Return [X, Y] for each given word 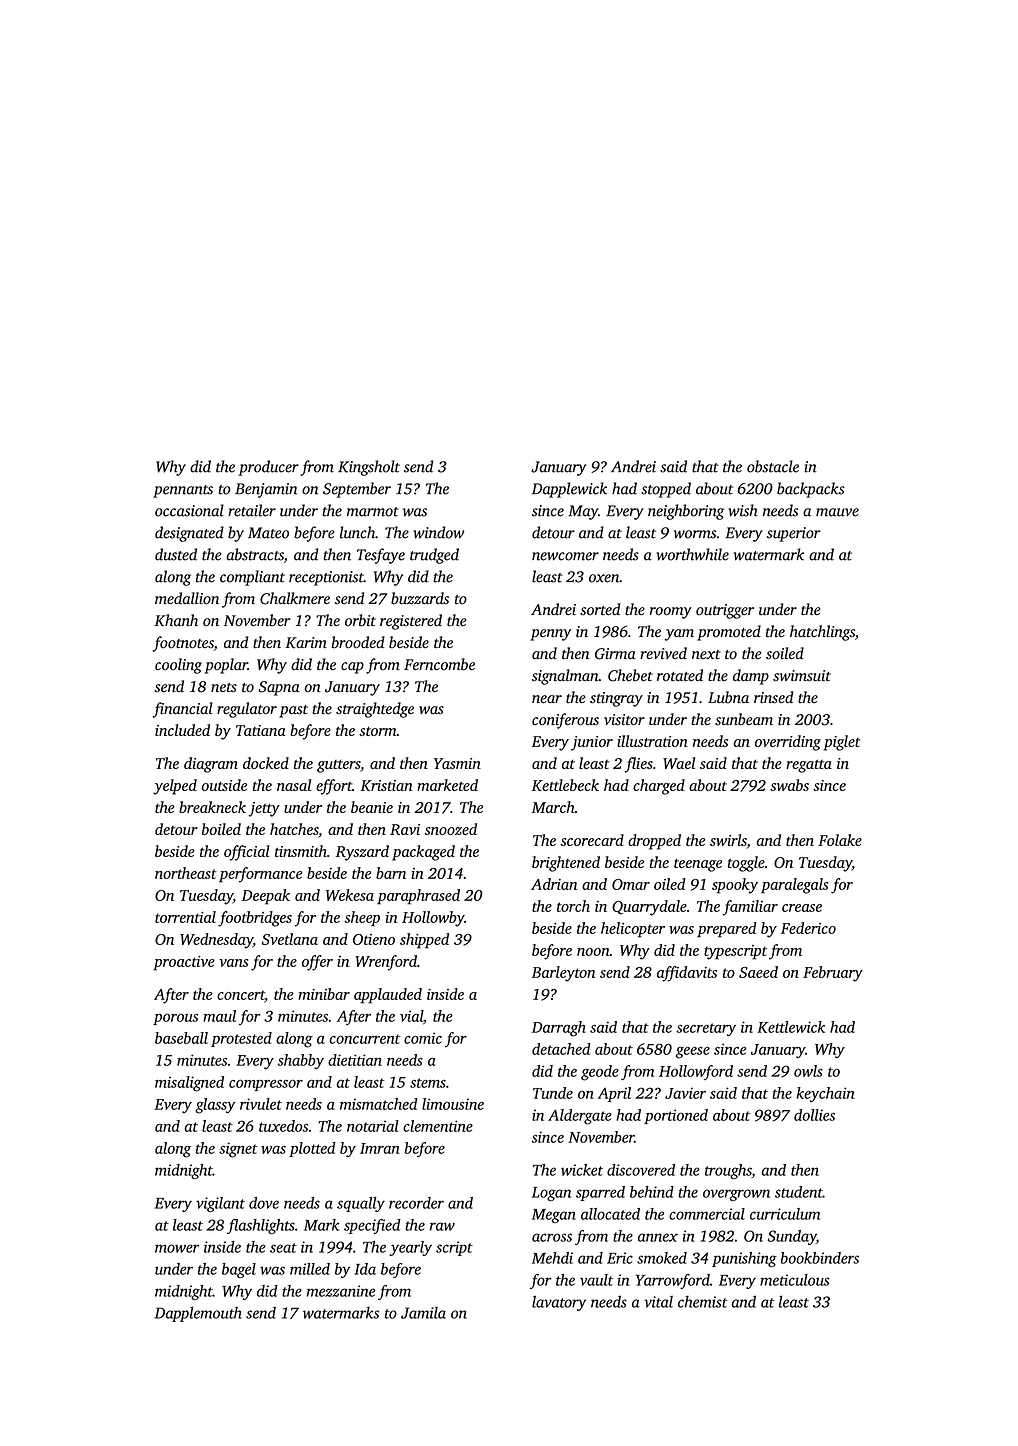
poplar [226, 666]
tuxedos [283, 1126]
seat [283, 1248]
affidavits [687, 974]
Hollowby [433, 919]
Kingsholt [369, 468]
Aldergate [580, 1117]
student [799, 1192]
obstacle [773, 466]
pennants [183, 491]
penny [550, 635]
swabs [789, 785]
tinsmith [301, 851]
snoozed [451, 829]
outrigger [725, 611]
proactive [184, 963]
